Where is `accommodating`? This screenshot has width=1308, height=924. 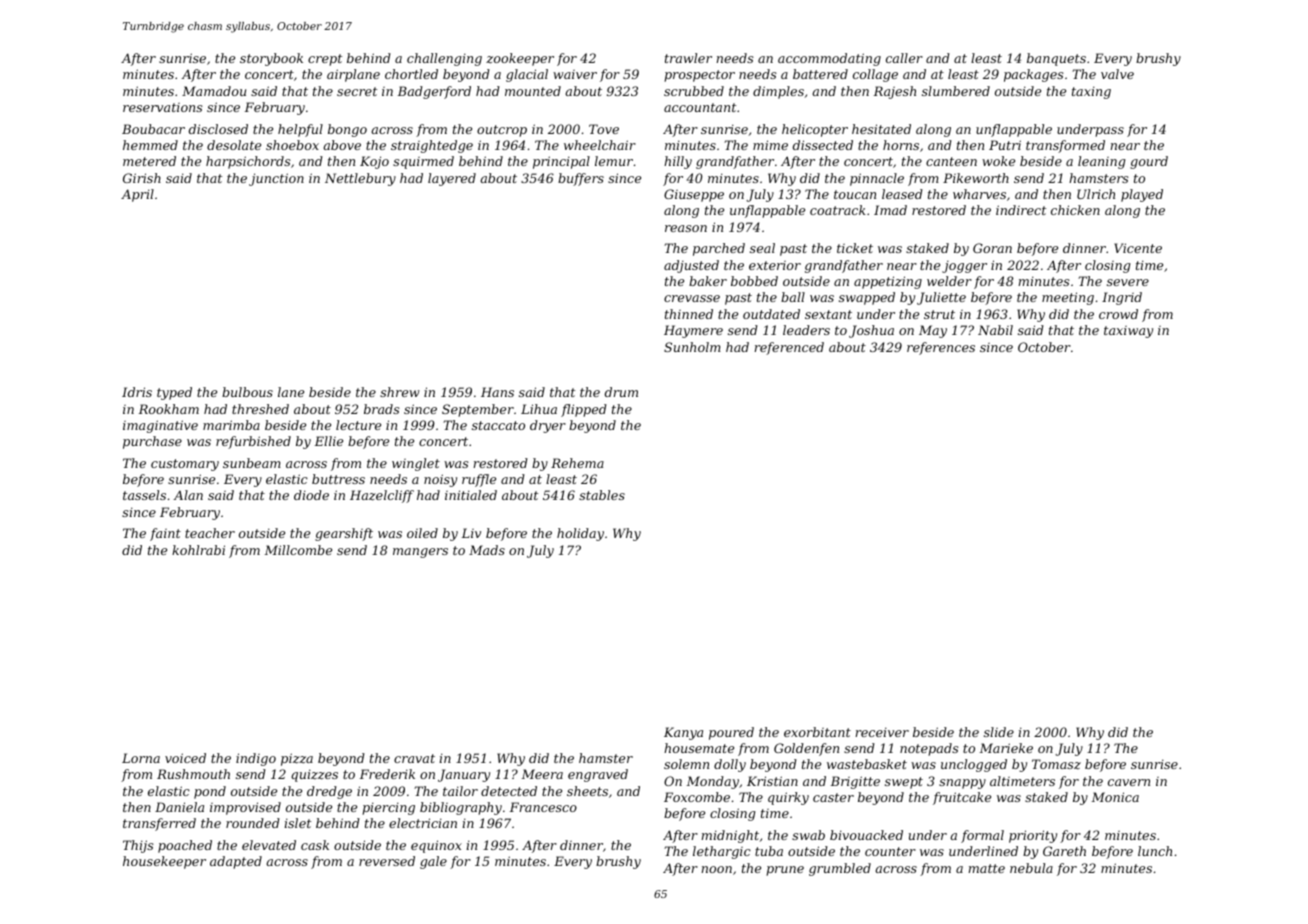
accommodating is located at coordinates (829, 59).
